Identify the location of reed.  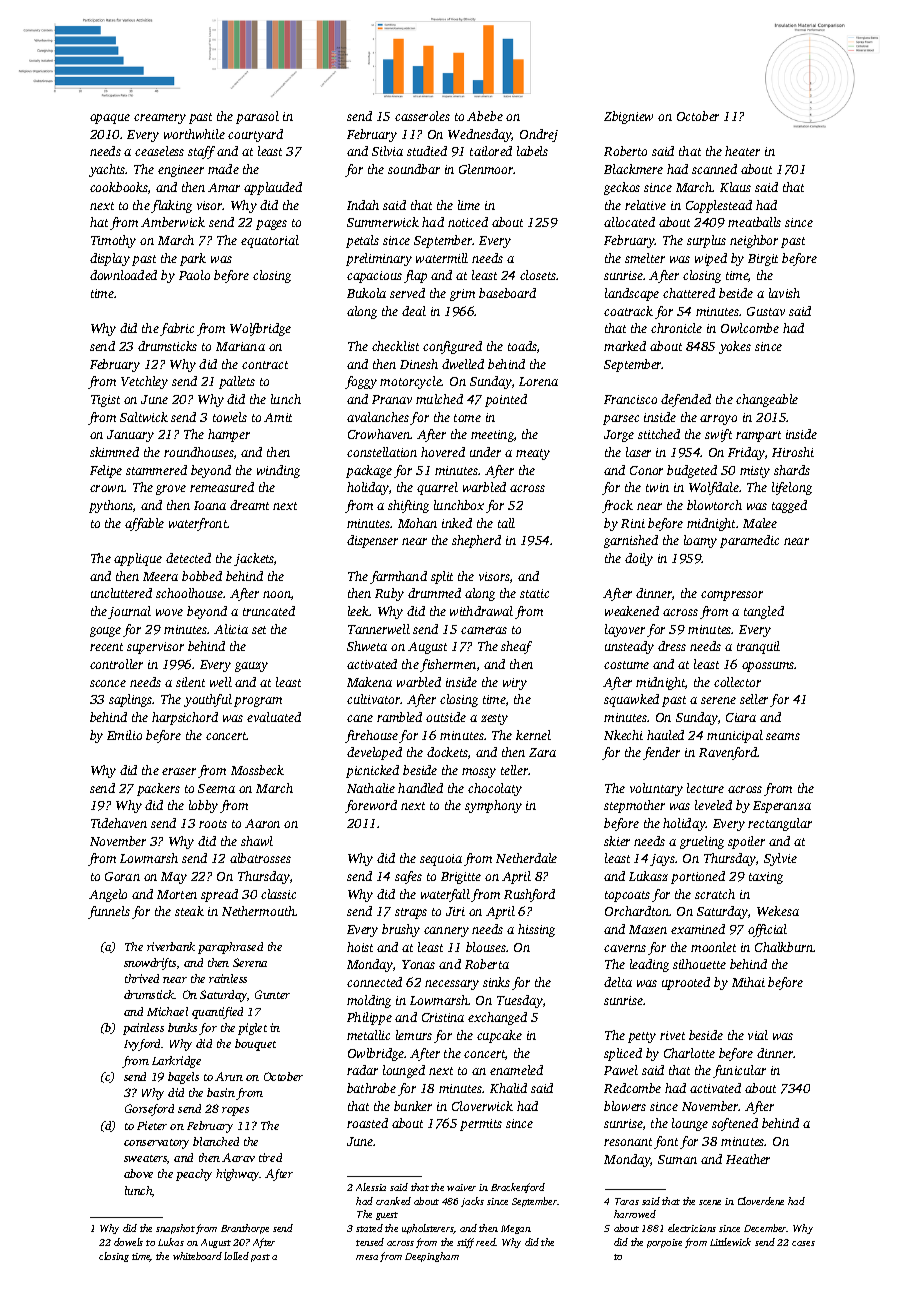
(486, 1242).
